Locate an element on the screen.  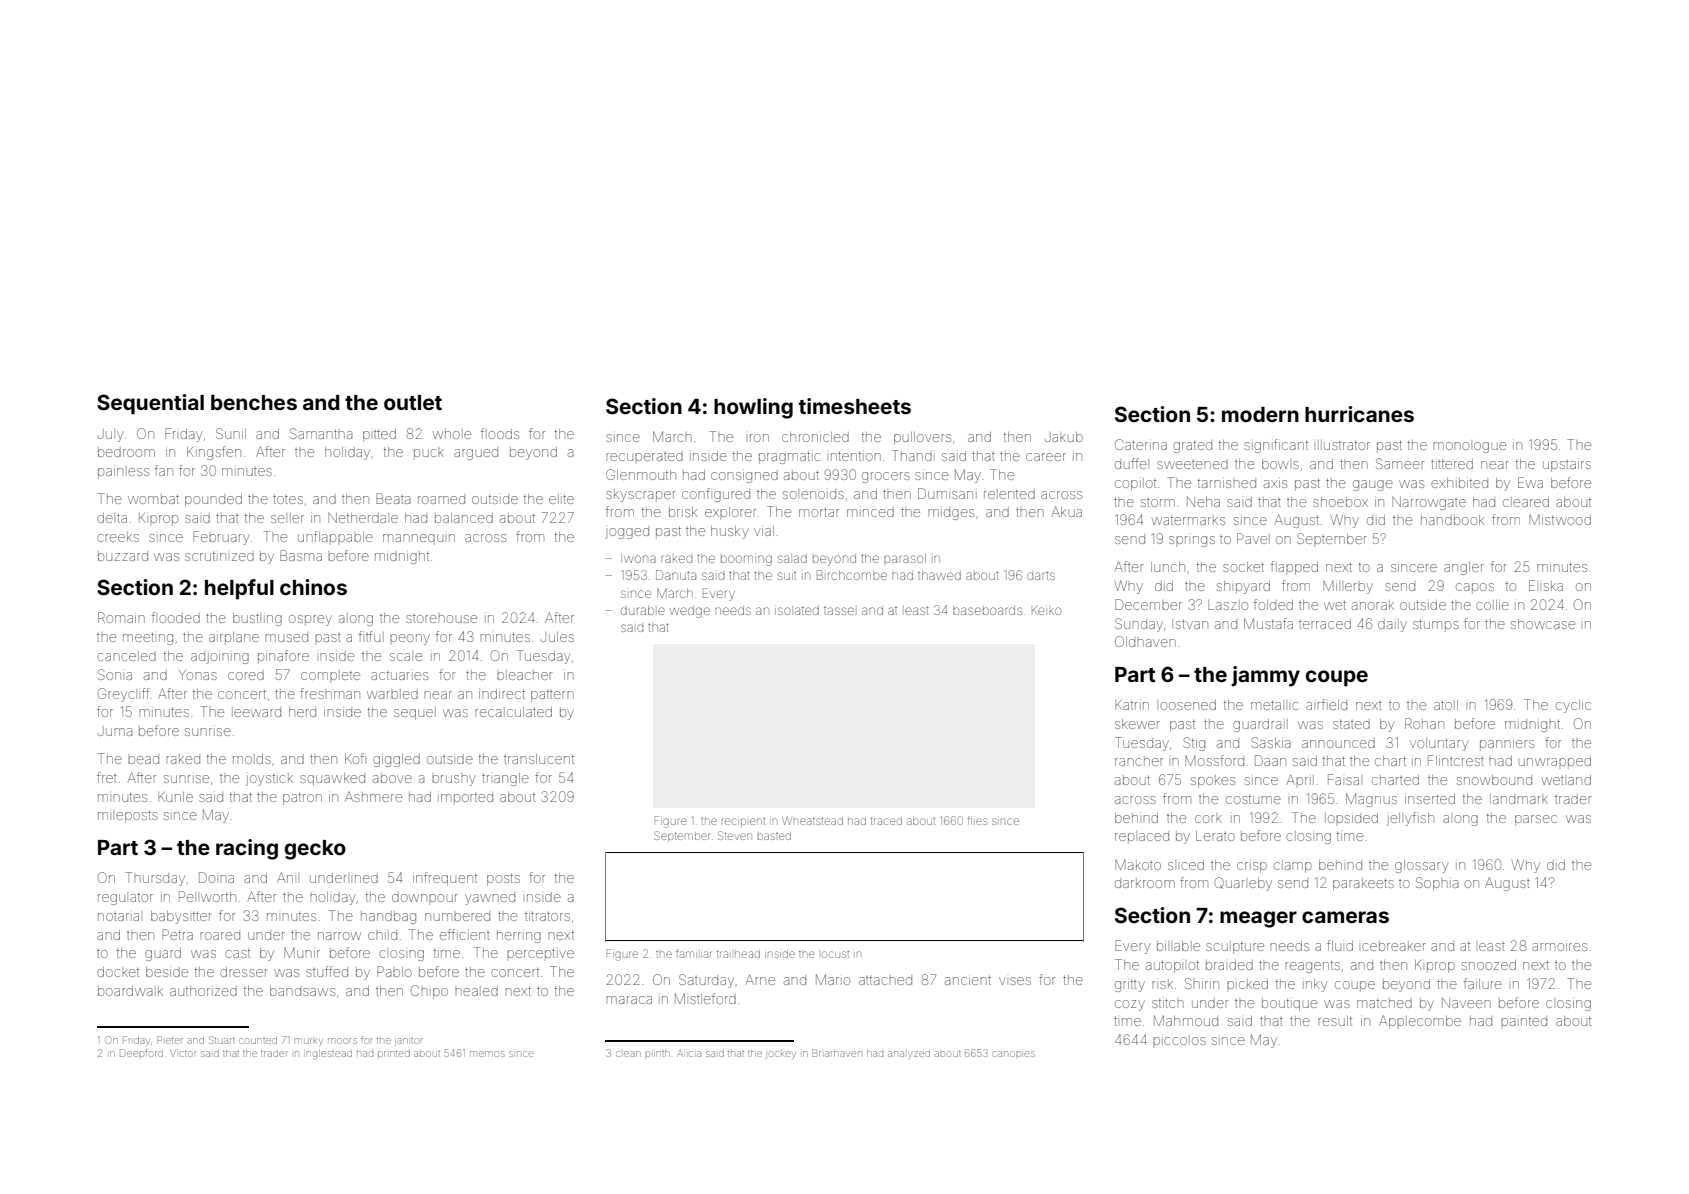
bead is located at coordinates (143, 760).
